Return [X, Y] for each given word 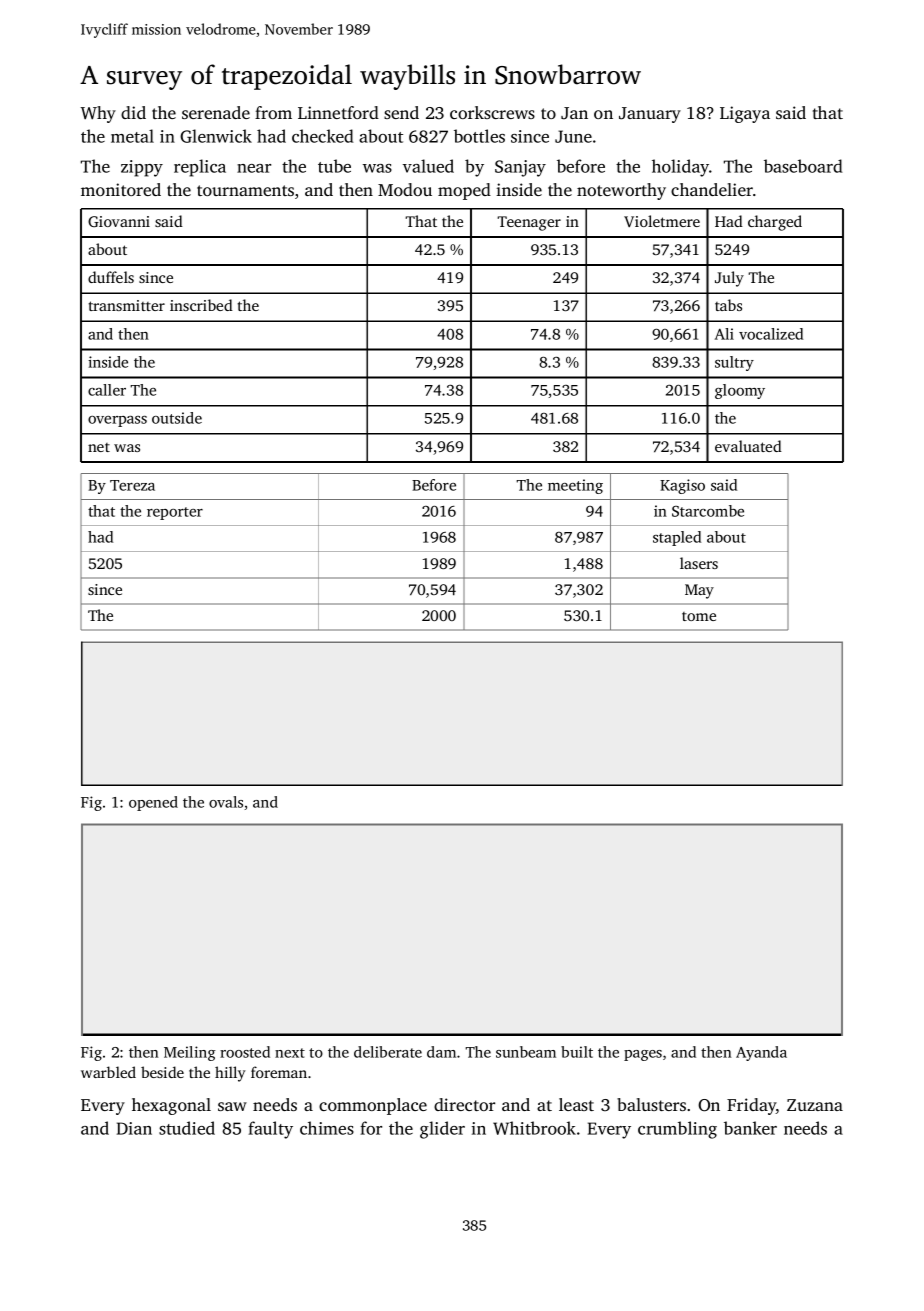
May [699, 591]
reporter [175, 513]
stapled [677, 538]
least [576, 1104]
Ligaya [745, 114]
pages [643, 1055]
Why [98, 114]
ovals [226, 802]
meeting [575, 486]
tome [699, 616]
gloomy [740, 391]
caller [107, 390]
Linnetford [338, 112]
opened [153, 803]
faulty [271, 1130]
